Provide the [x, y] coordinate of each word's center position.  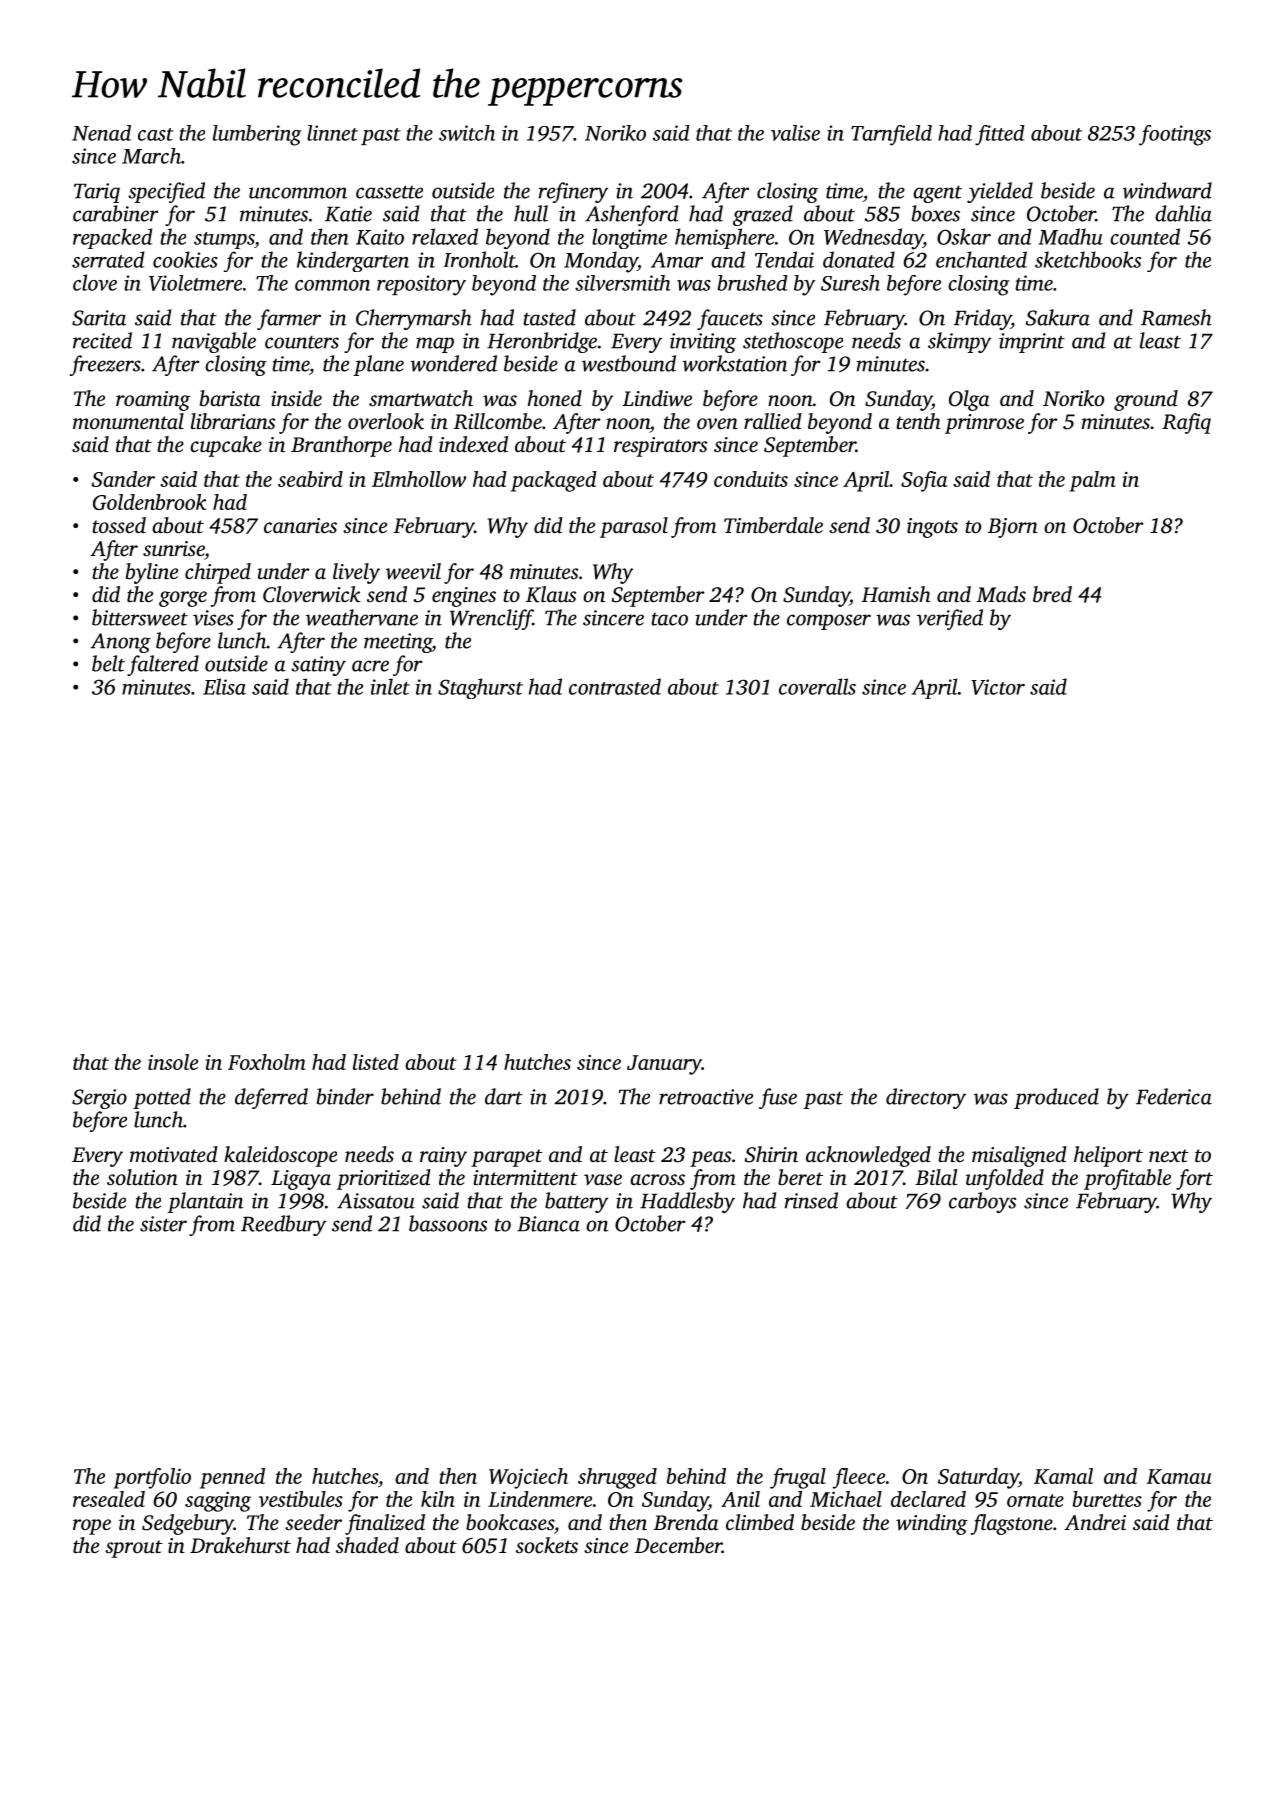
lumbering [257, 135]
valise [795, 133]
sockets [547, 1545]
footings [1175, 135]
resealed [109, 1499]
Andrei [1095, 1522]
